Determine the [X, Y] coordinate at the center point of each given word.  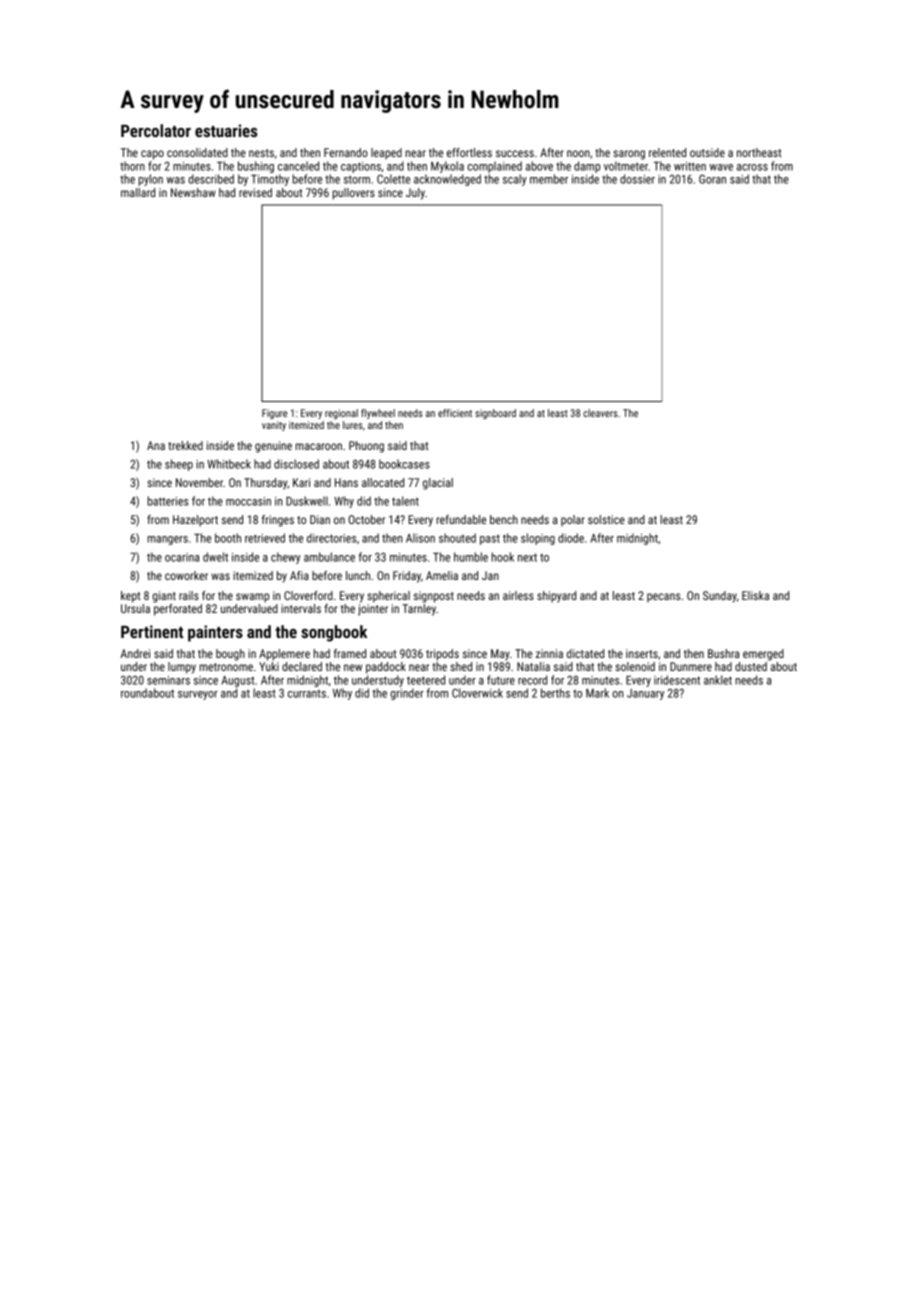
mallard [138, 192]
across [752, 167]
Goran [712, 179]
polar [573, 521]
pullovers [354, 194]
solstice [606, 519]
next [527, 557]
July [415, 194]
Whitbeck [229, 464]
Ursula [135, 608]
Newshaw [193, 192]
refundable [461, 519]
